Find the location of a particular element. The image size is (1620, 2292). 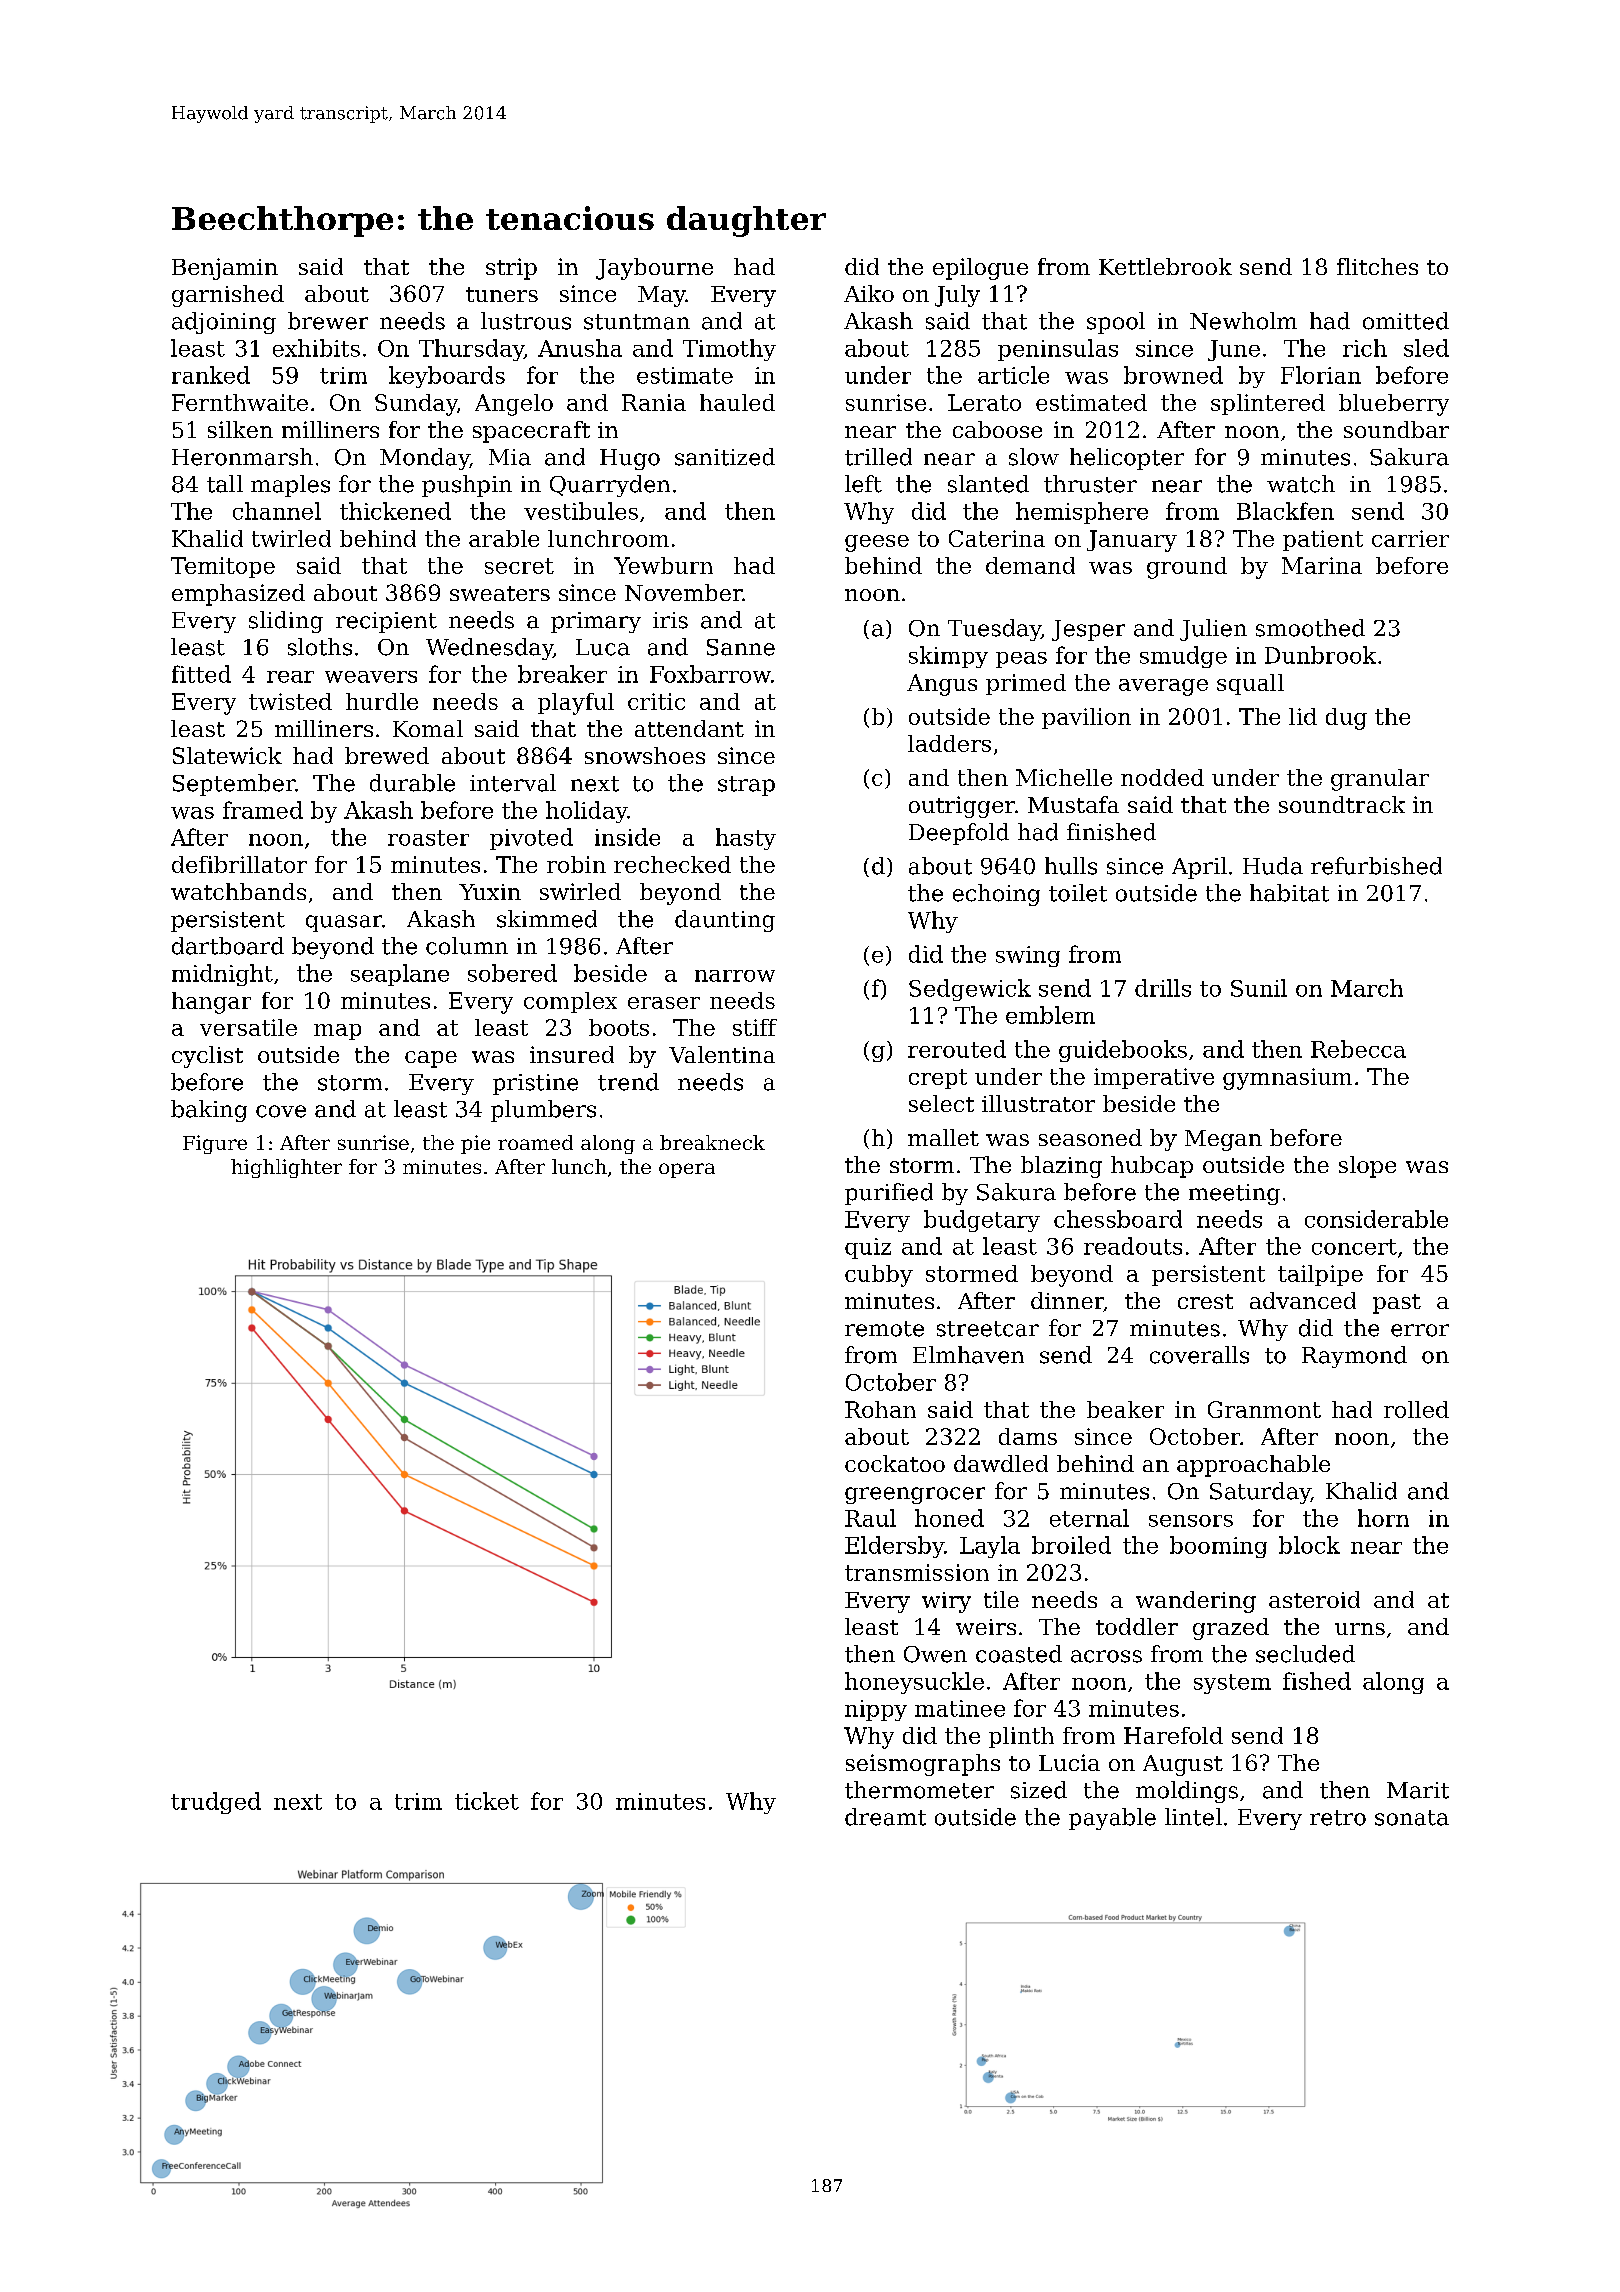

epilogue is located at coordinates (980, 269).
